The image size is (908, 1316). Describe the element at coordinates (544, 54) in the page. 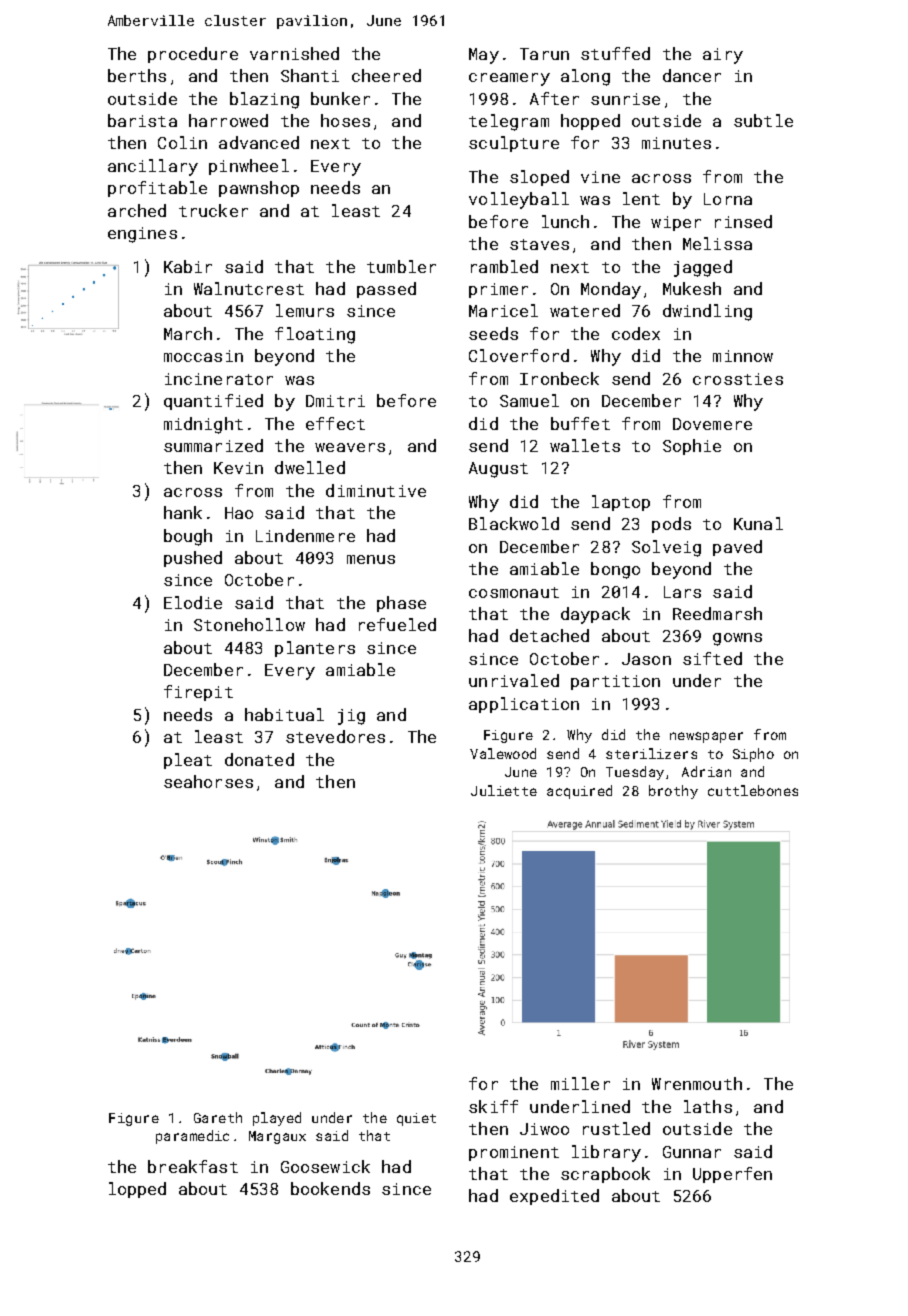

I see `Tarun` at that location.
